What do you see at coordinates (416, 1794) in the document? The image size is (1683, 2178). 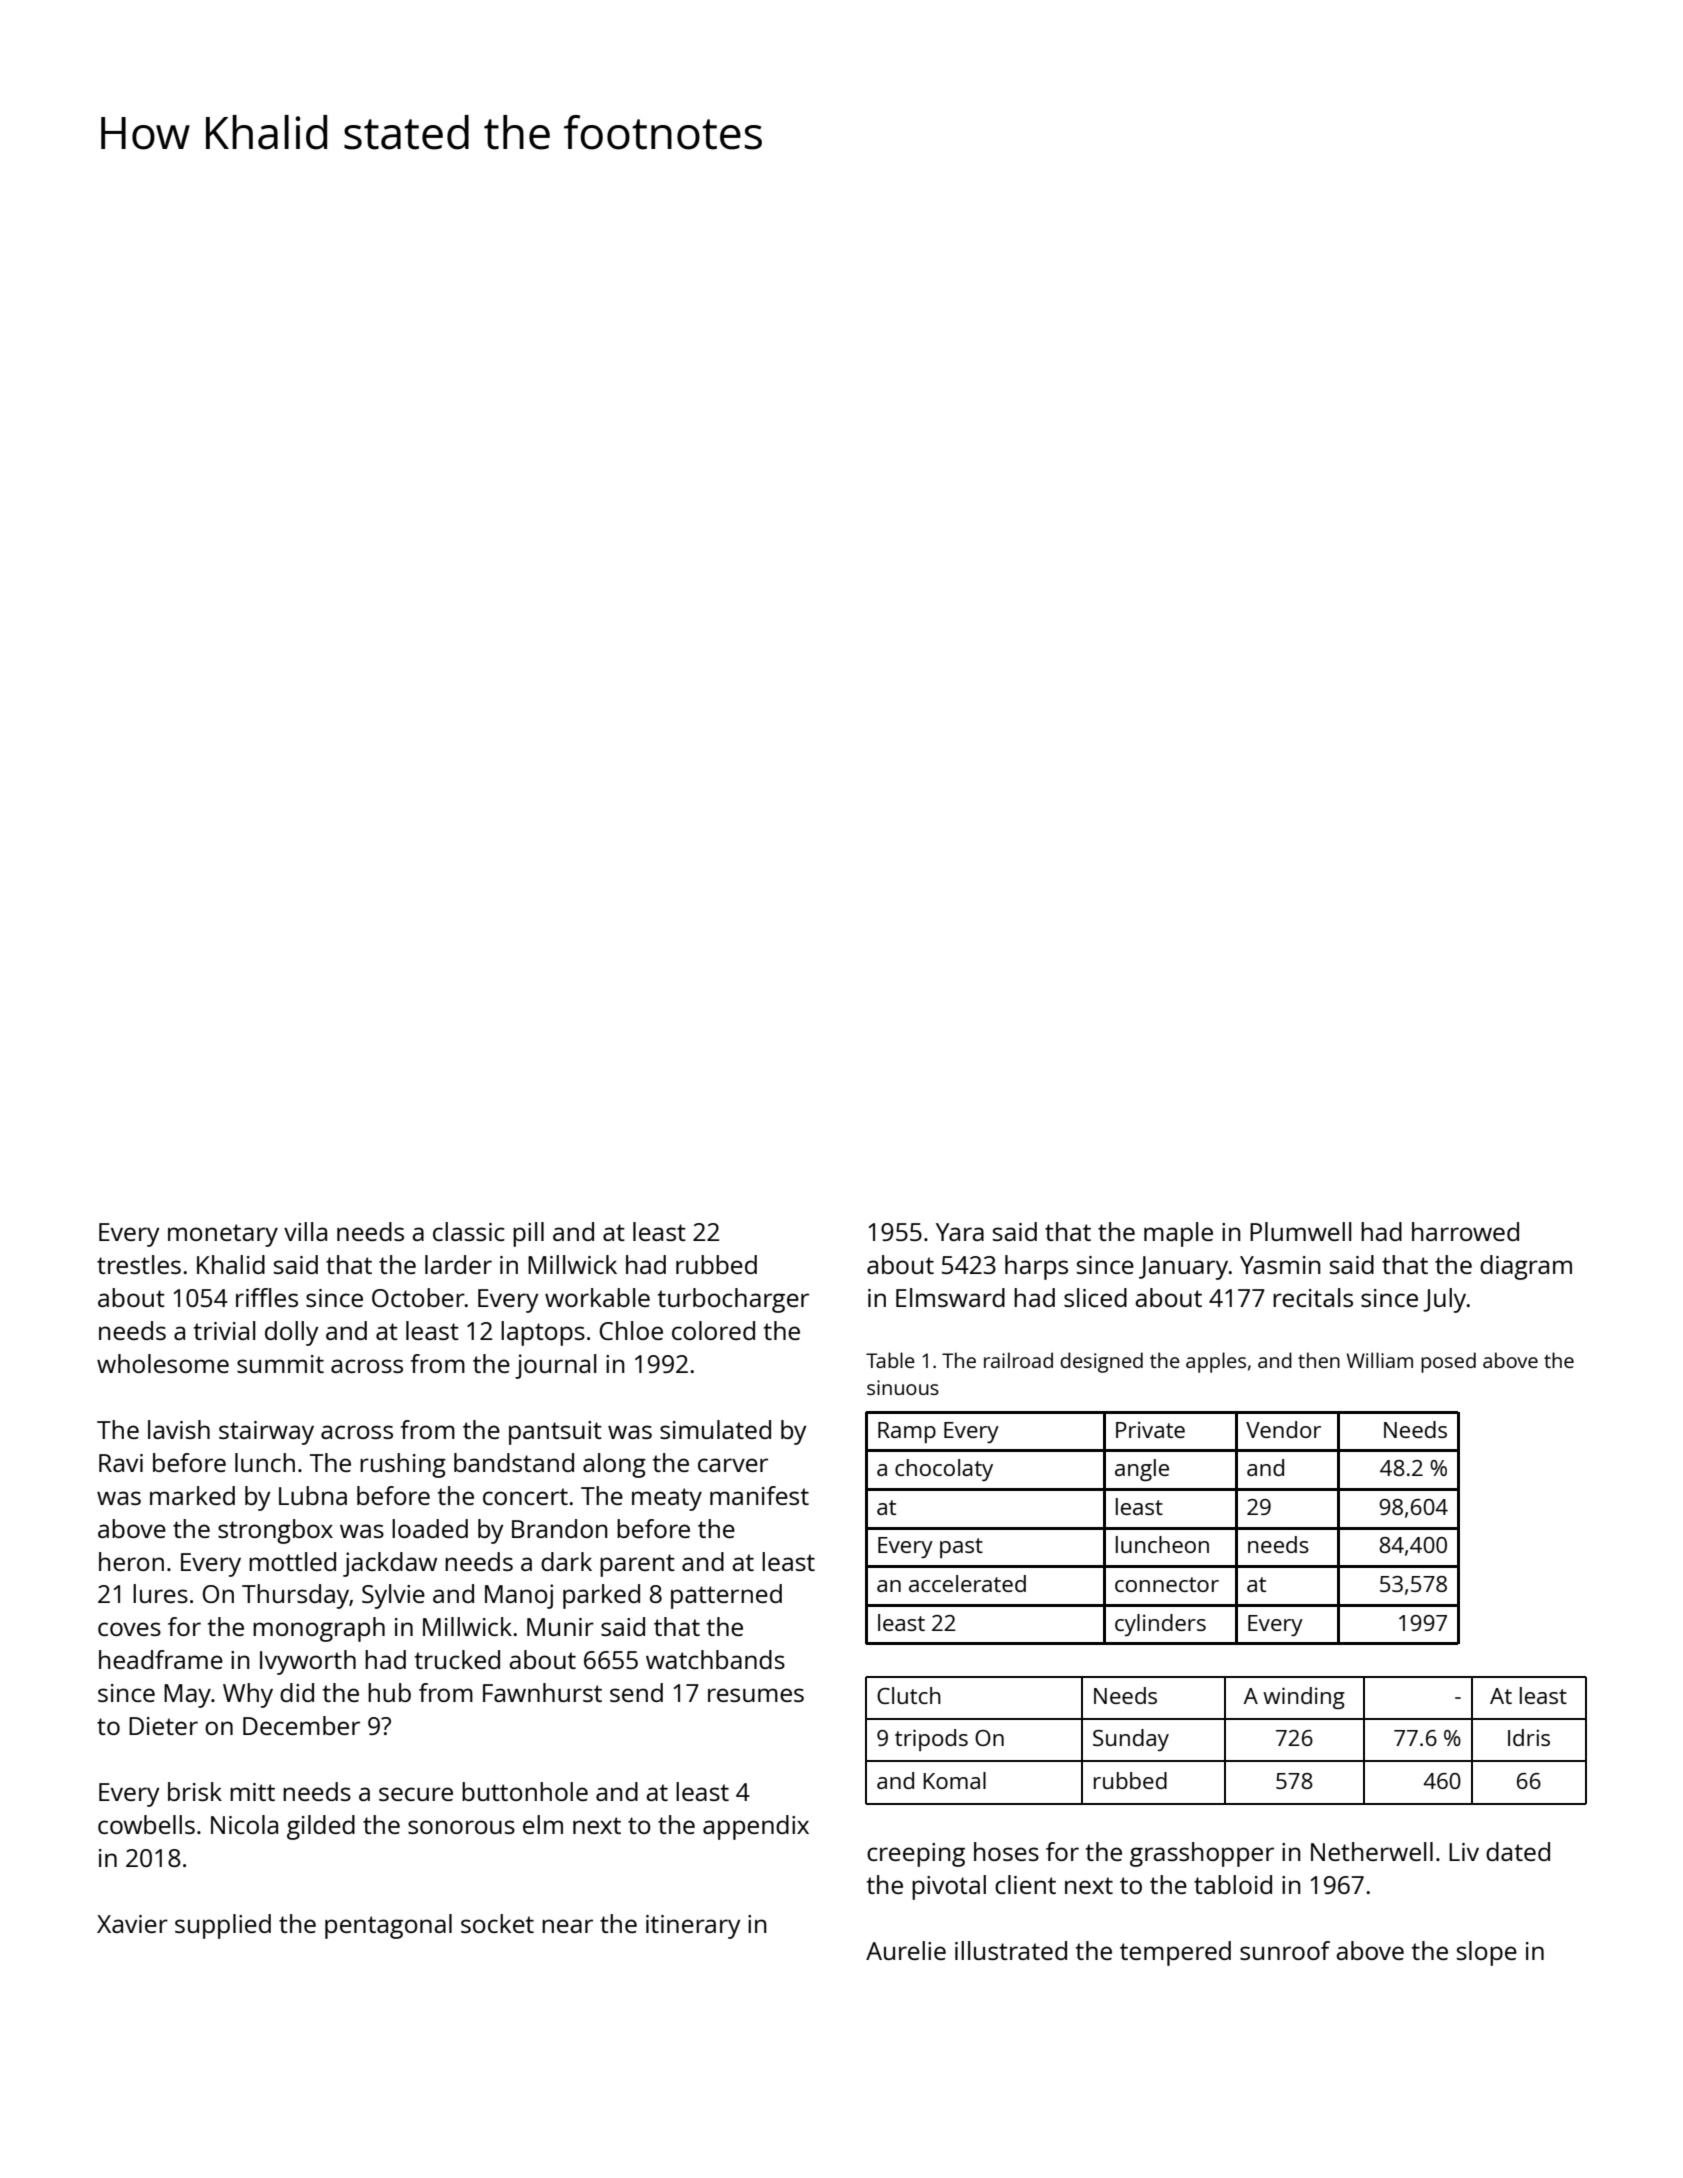 I see `secure` at bounding box center [416, 1794].
